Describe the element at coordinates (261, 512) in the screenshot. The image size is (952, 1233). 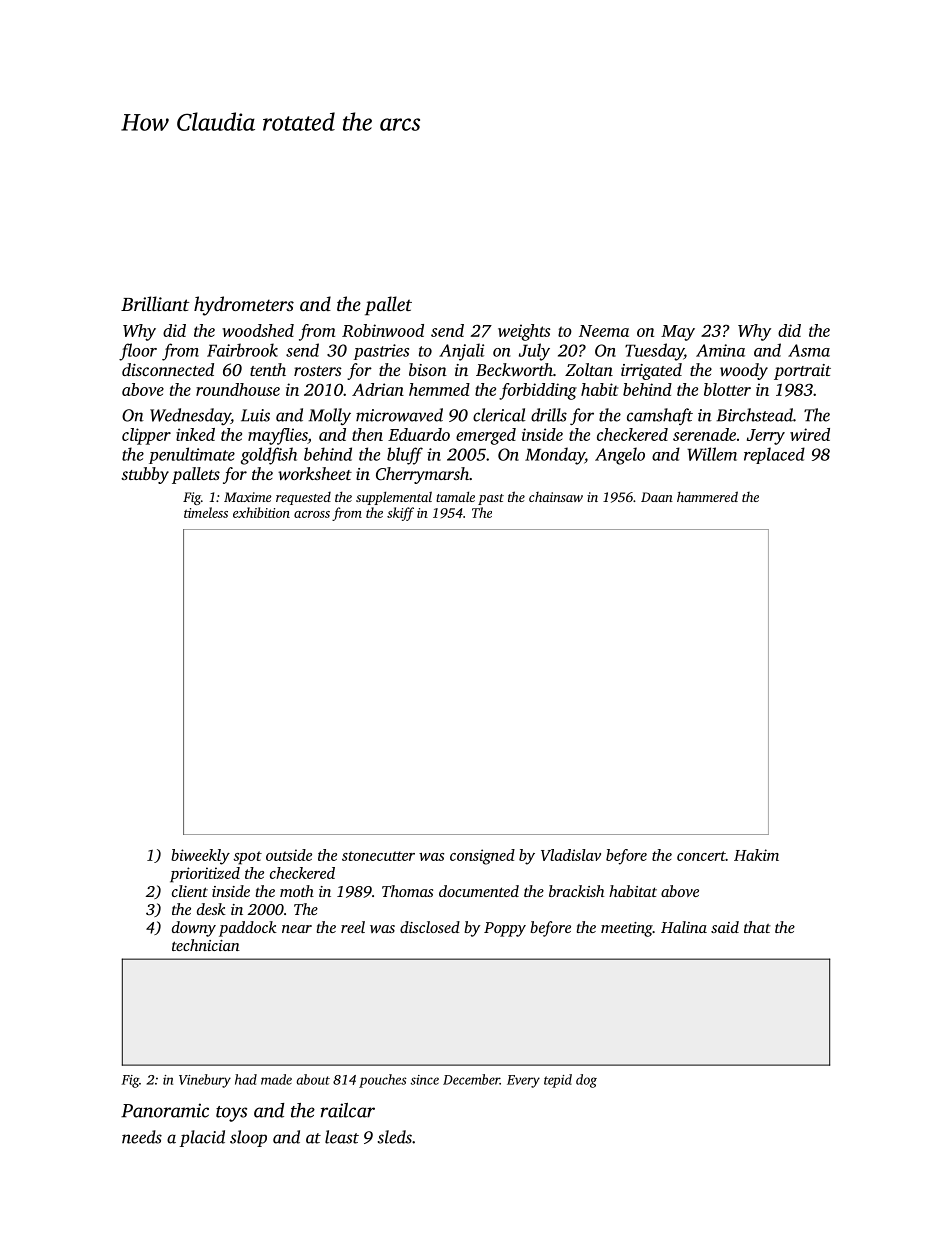
I see `exhibition` at that location.
